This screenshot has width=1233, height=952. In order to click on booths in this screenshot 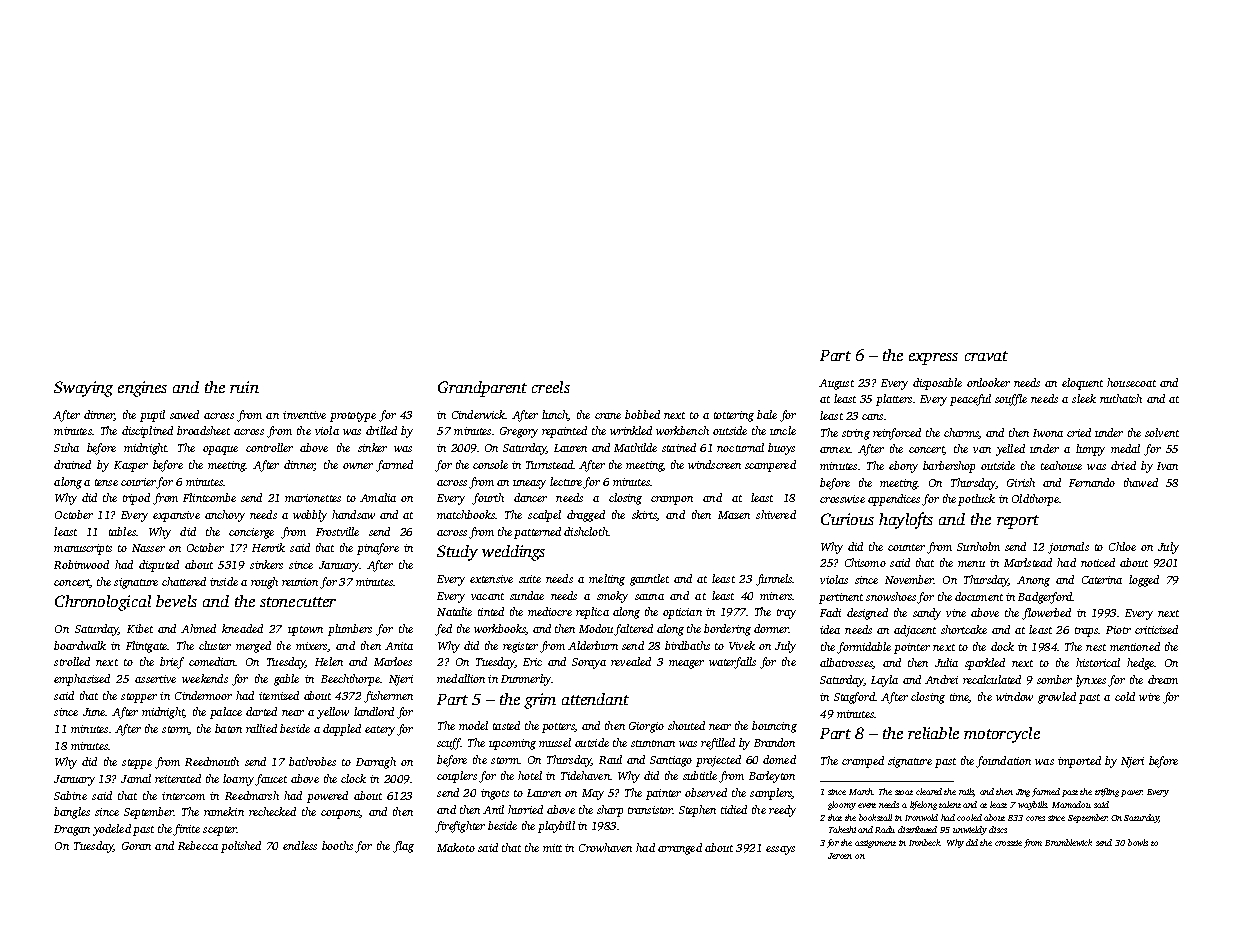, I will do `click(337, 845)`.
